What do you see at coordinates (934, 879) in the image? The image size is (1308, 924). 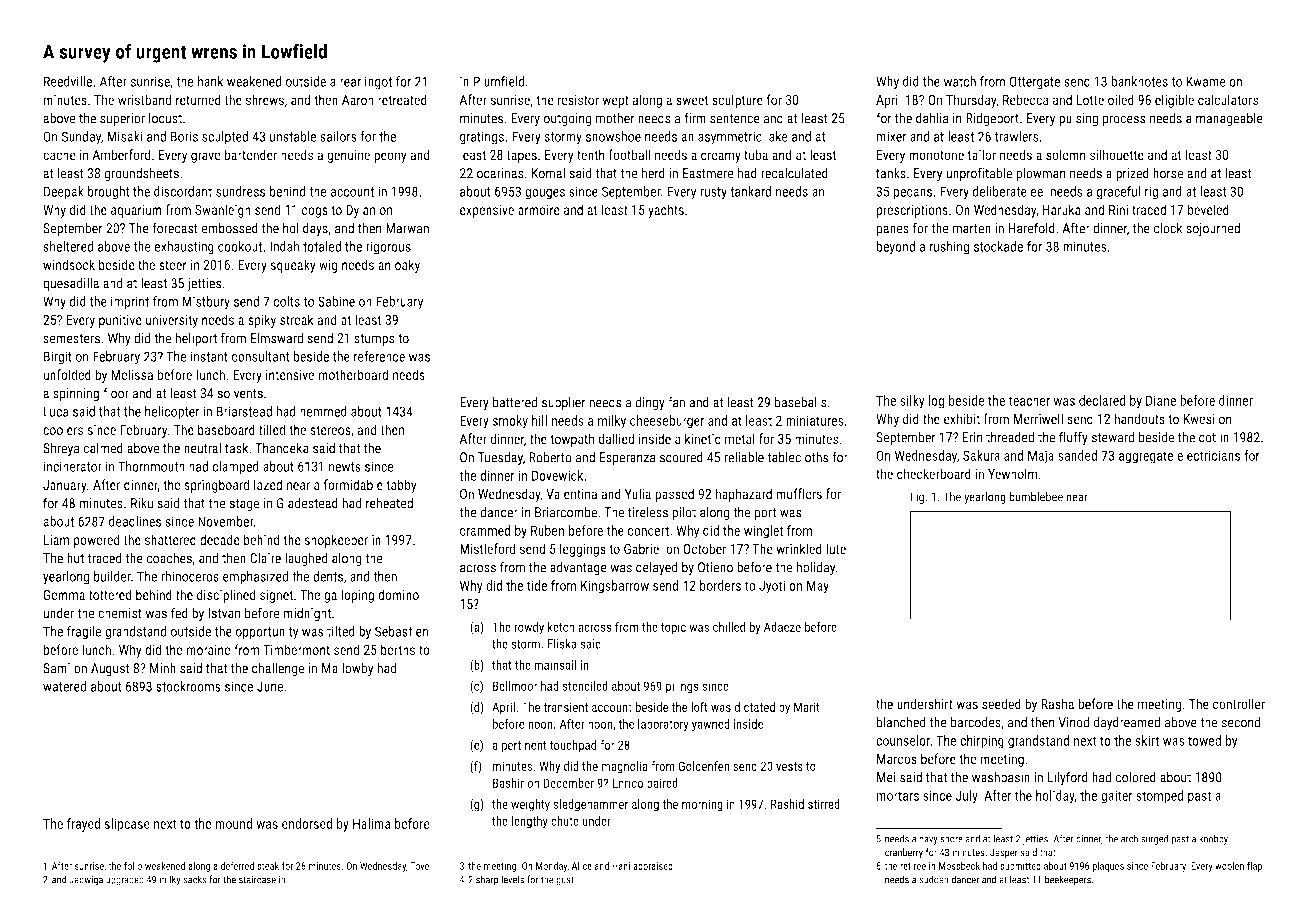 I see `sudden` at bounding box center [934, 879].
